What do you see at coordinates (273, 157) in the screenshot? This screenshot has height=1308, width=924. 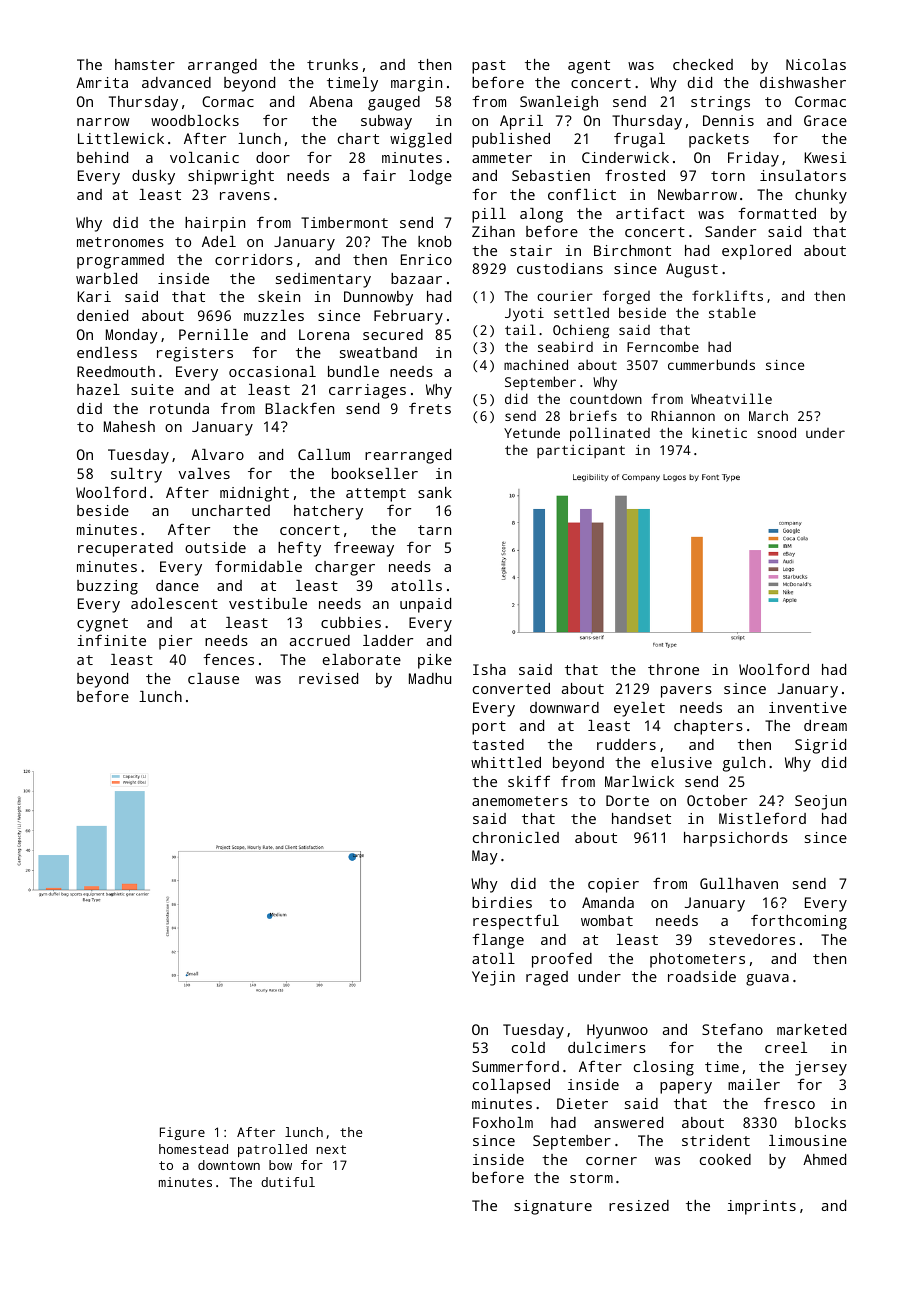 I see `door` at bounding box center [273, 157].
